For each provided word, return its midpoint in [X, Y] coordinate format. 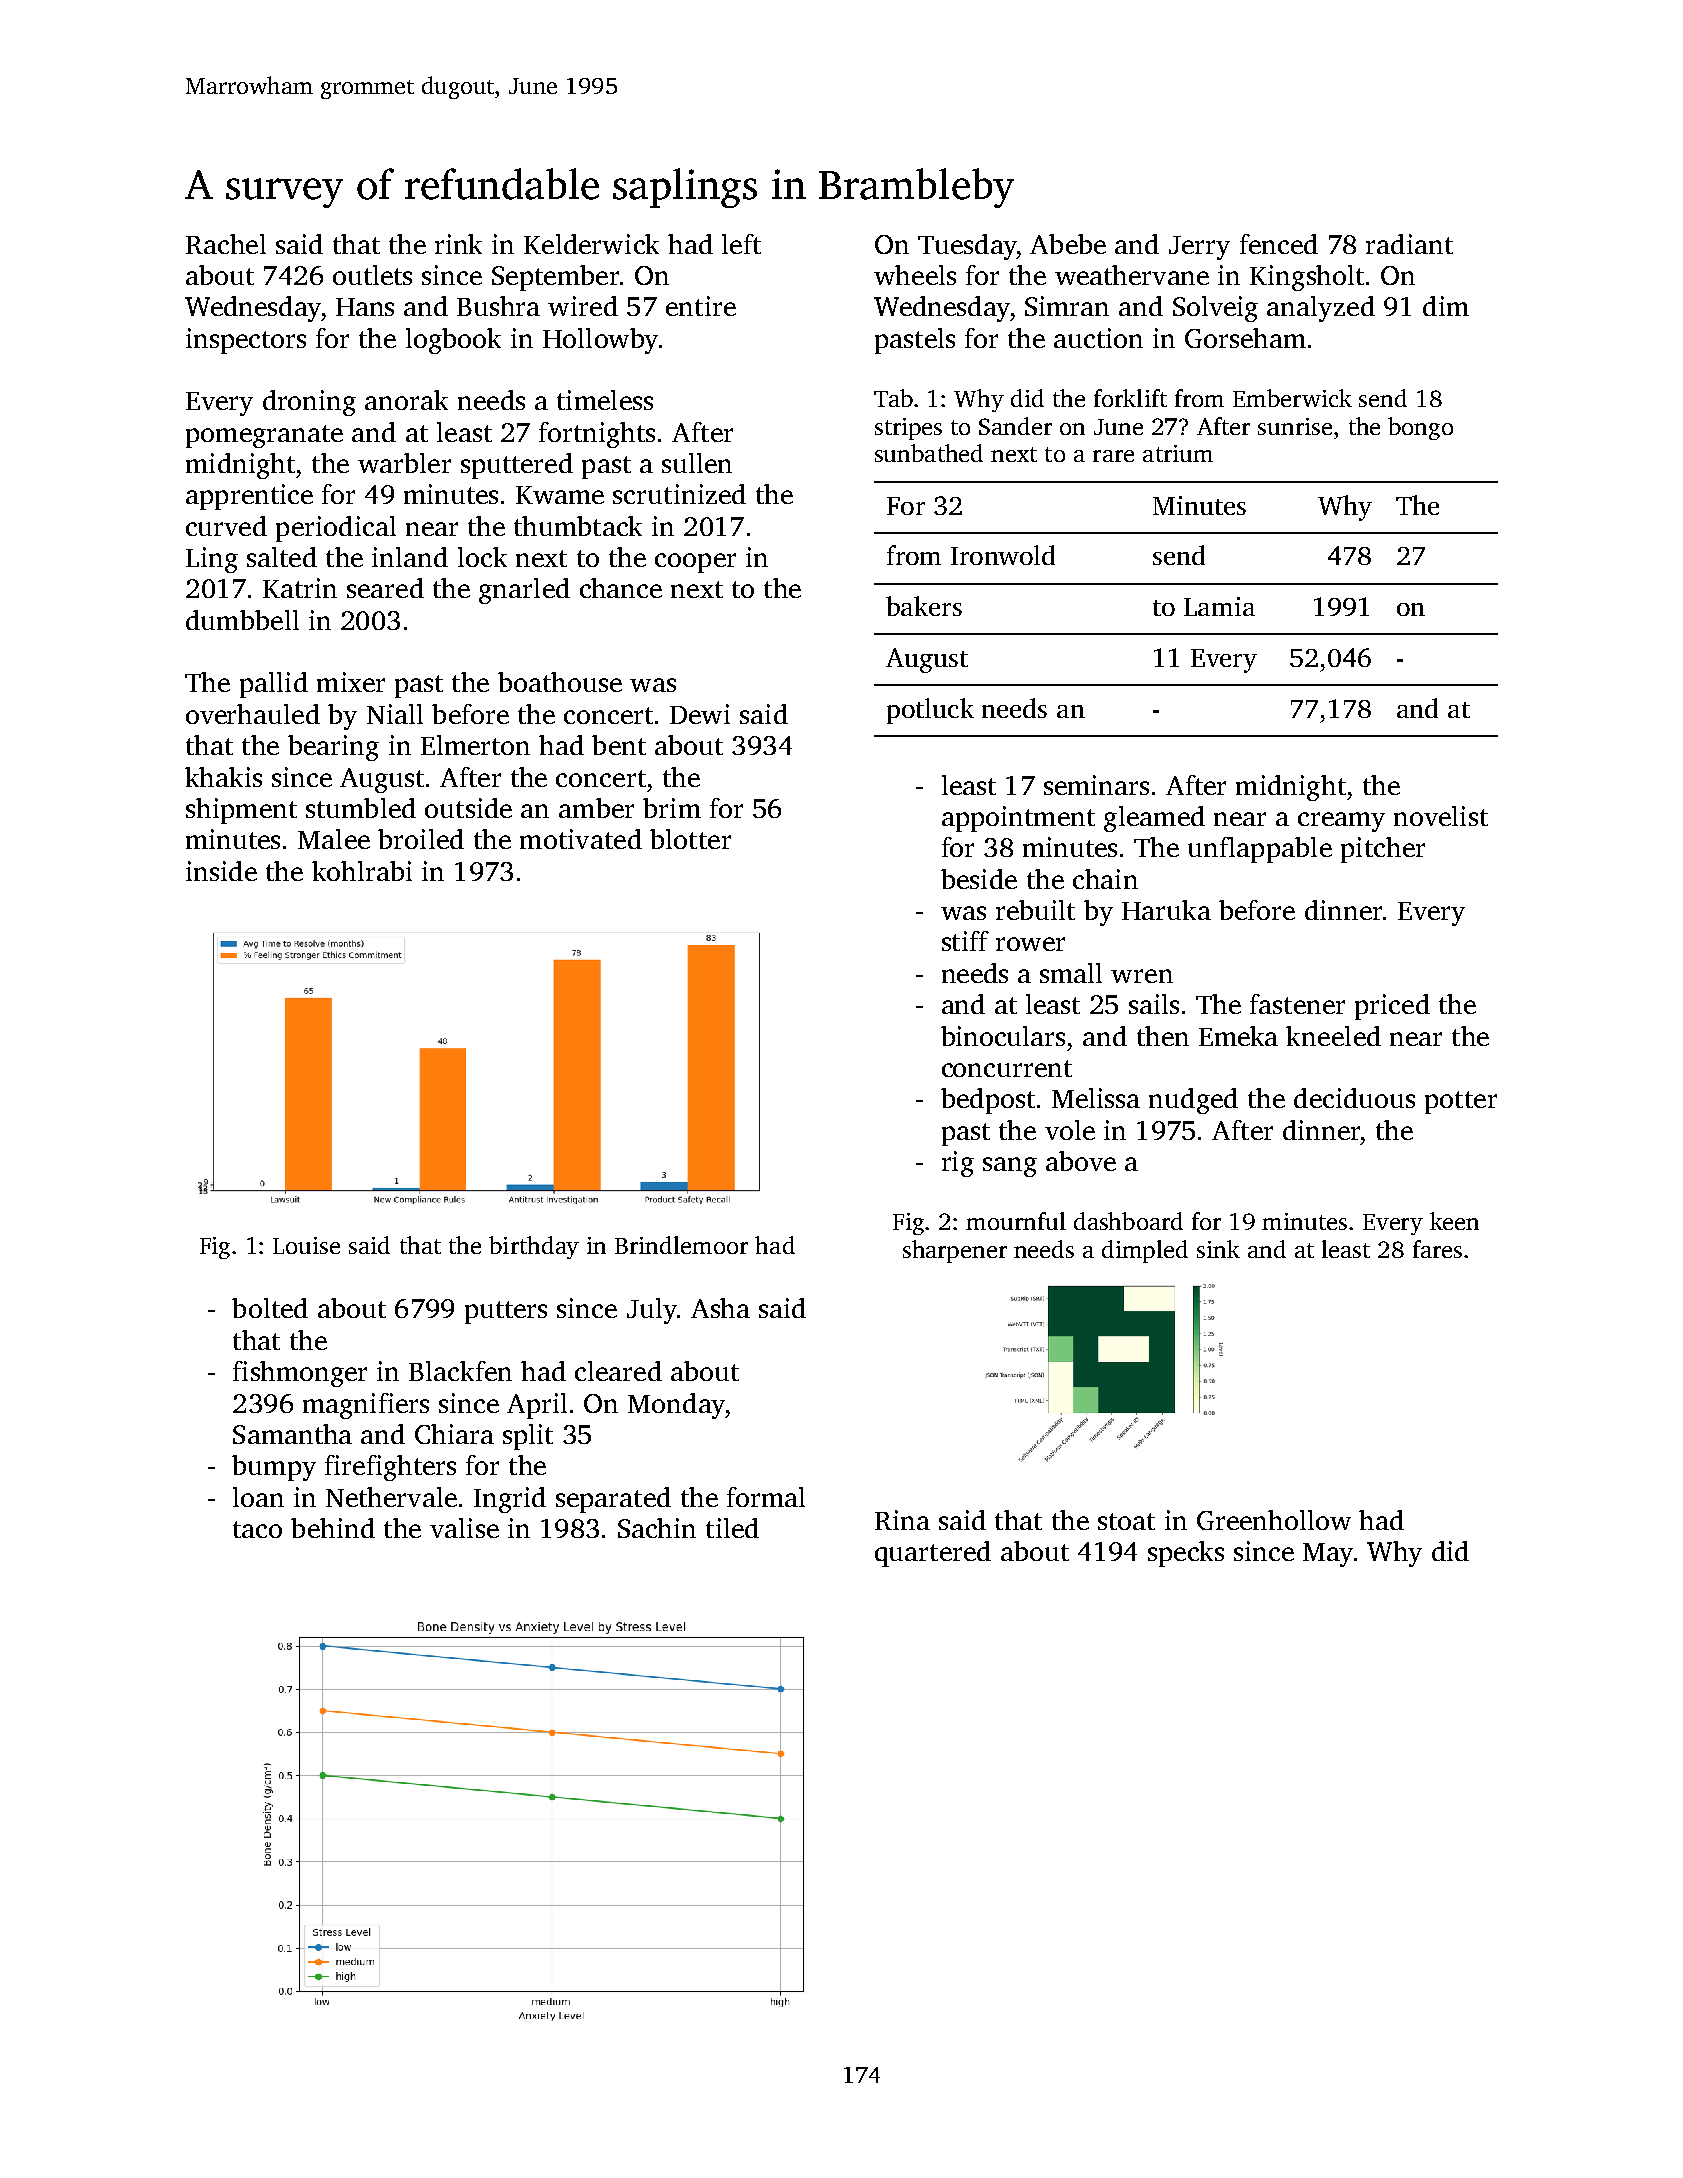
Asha [720, 1308]
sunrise [1295, 426]
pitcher [1383, 850]
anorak [406, 400]
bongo [1420, 428]
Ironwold [1003, 555]
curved [226, 526]
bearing [333, 748]
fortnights [597, 435]
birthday [534, 1247]
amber [596, 808]
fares [1437, 1249]
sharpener [955, 1251]
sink [1218, 1249]
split [528, 1437]
